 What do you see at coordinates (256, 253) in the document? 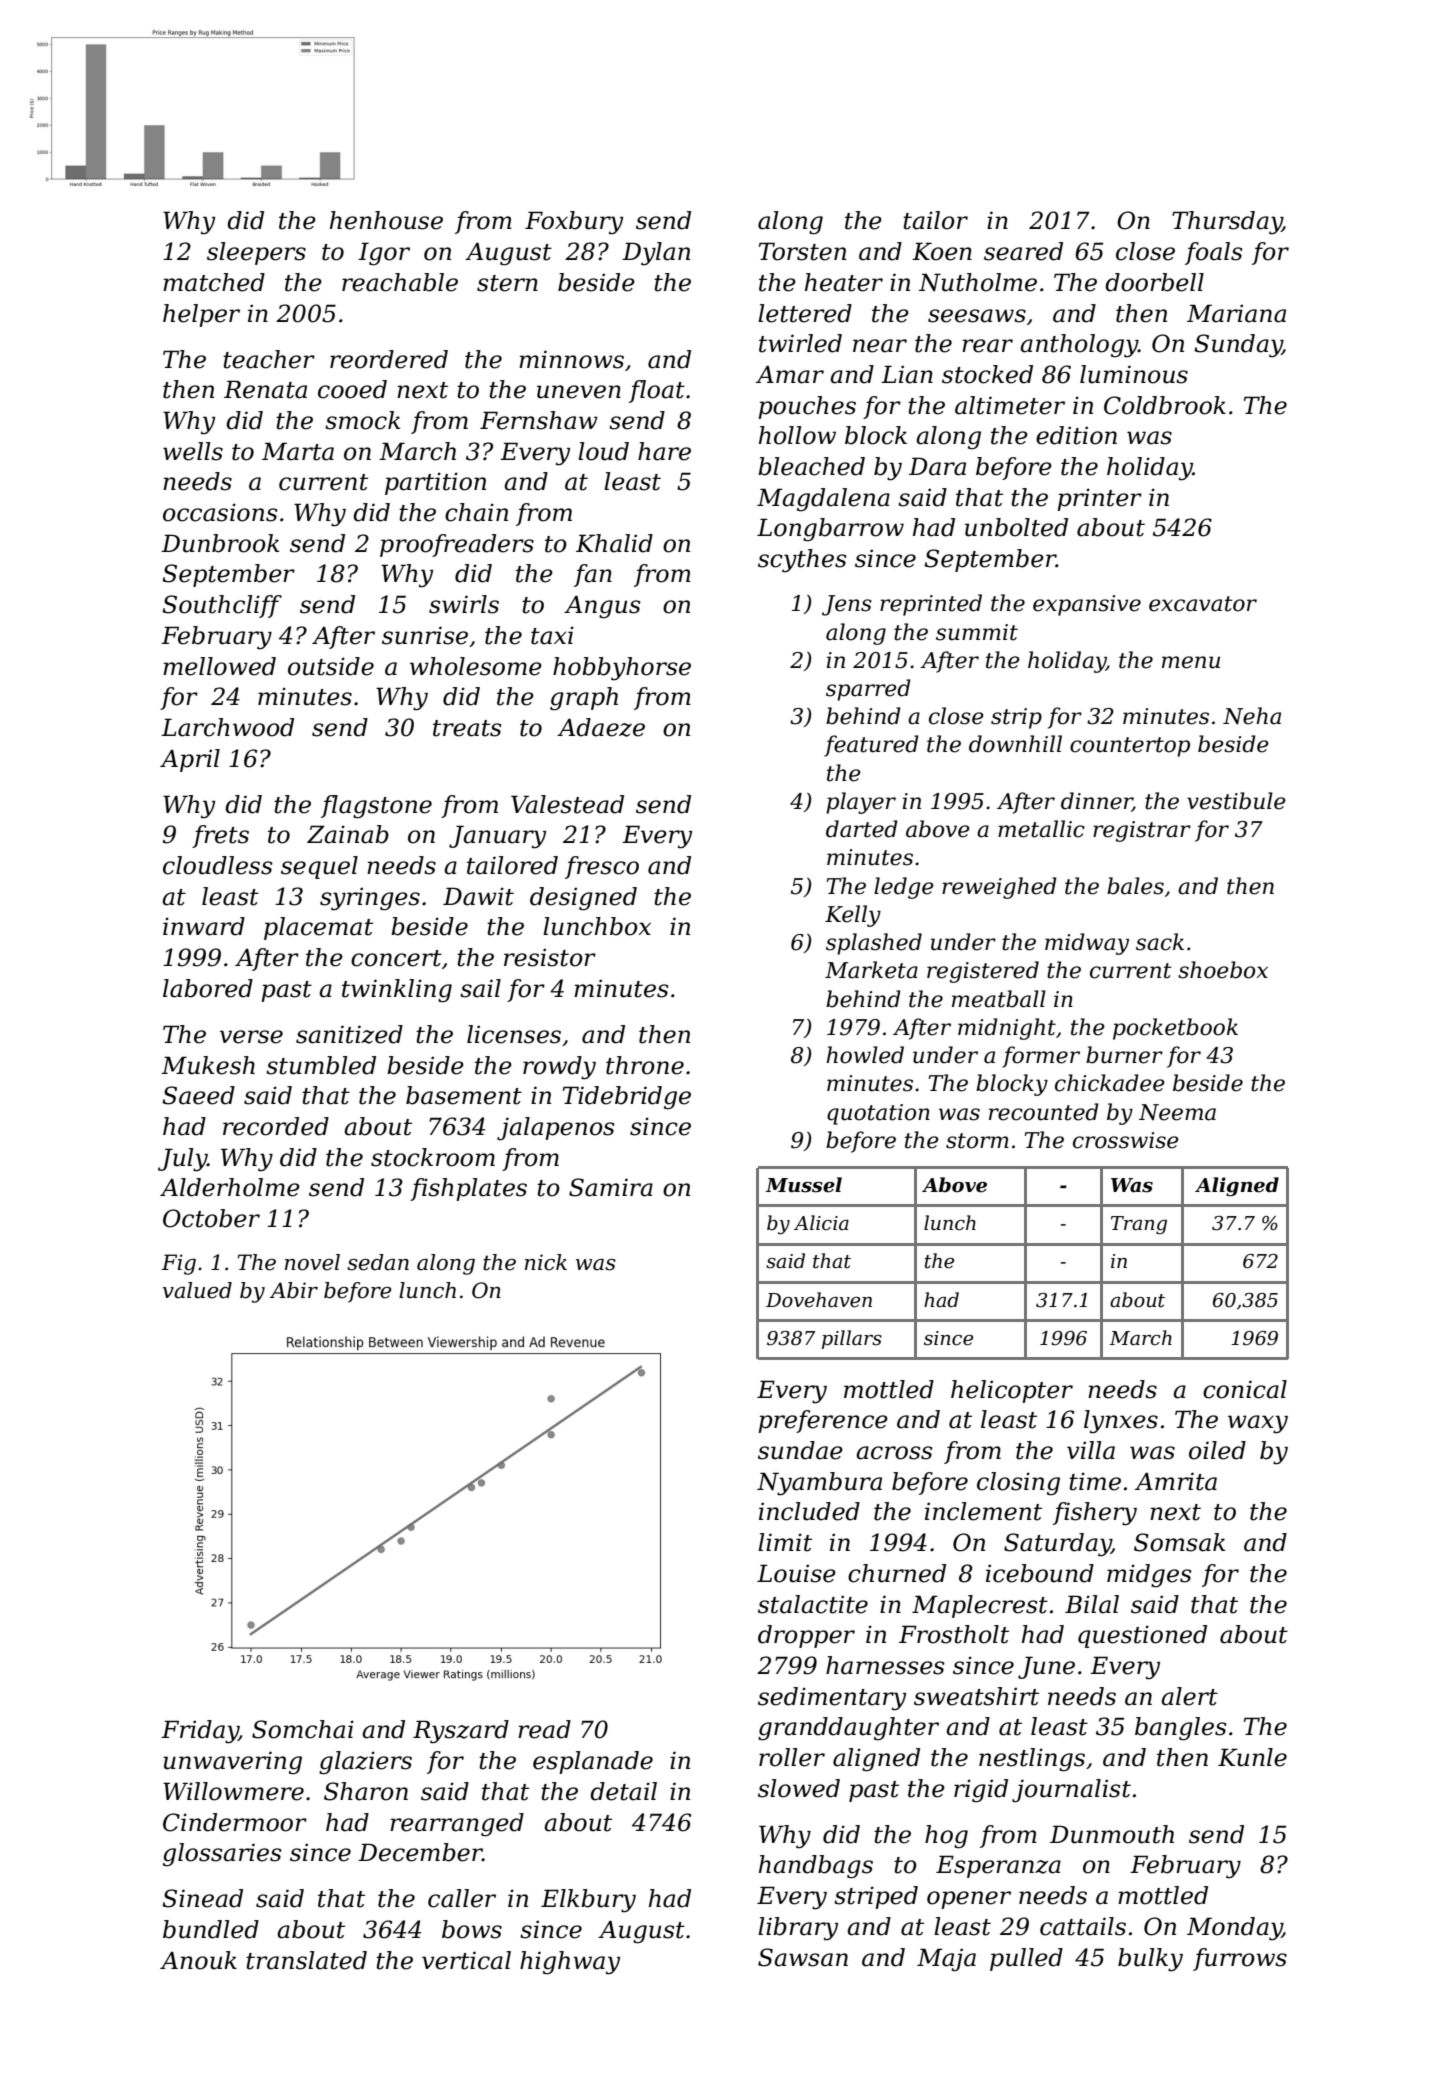
I see `sleepers` at bounding box center [256, 253].
